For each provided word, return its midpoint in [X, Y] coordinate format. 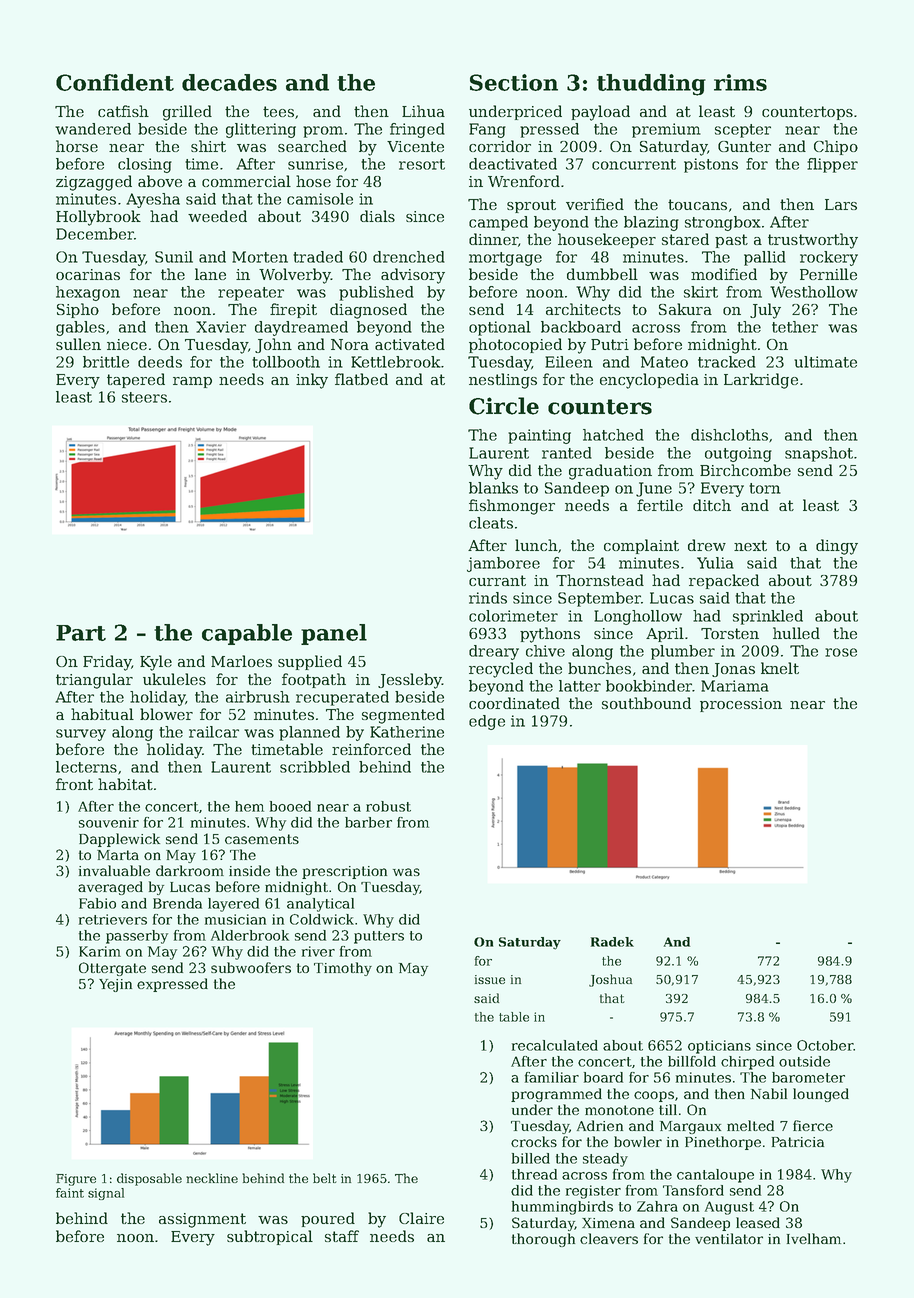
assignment [202, 1220]
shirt [208, 146]
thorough [543, 1240]
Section [514, 82]
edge [487, 722]
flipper [832, 165]
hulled [796, 633]
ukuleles [174, 679]
